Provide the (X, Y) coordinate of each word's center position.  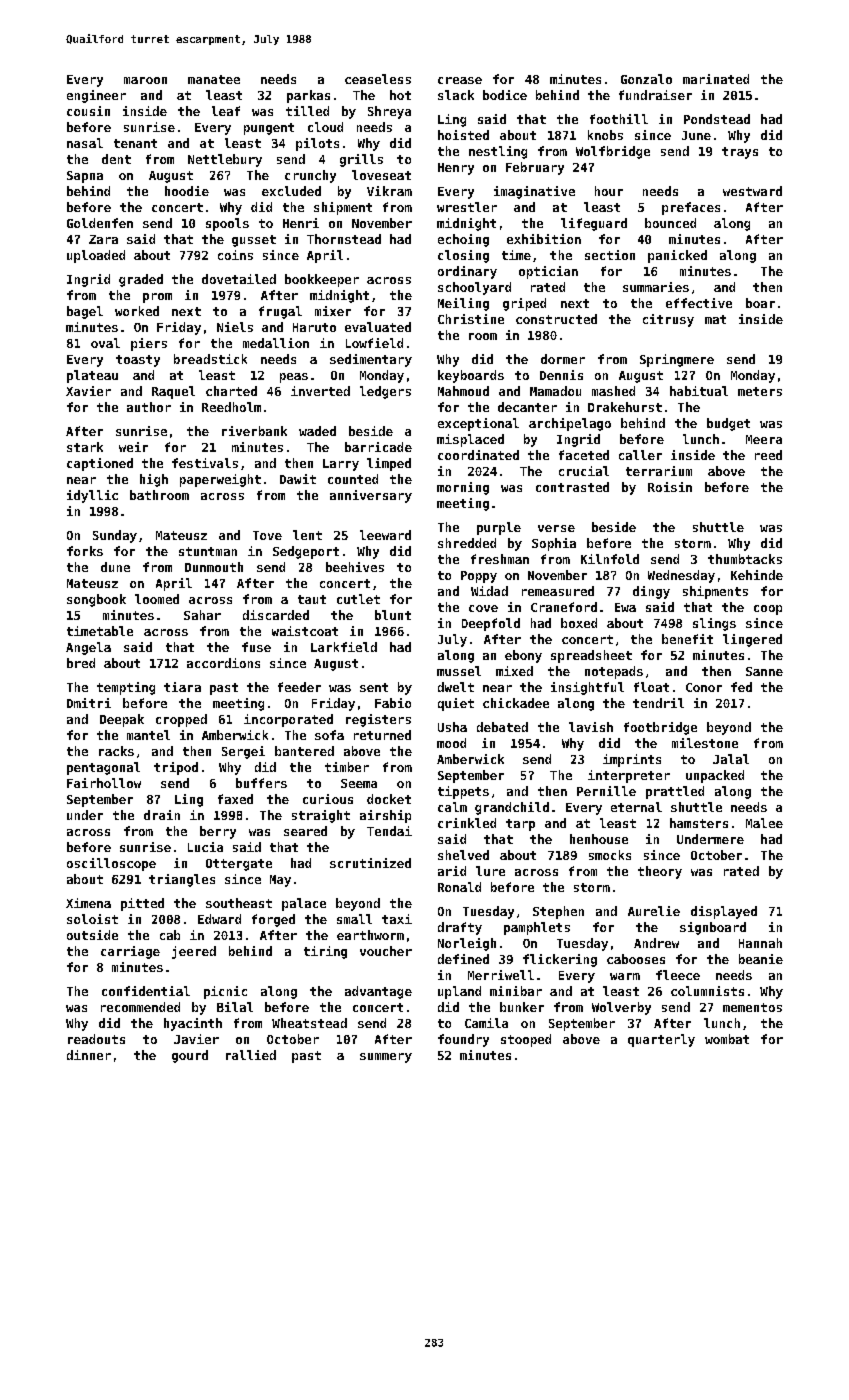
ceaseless (378, 79)
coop (768, 610)
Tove (267, 535)
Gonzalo (646, 79)
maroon (145, 80)
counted (353, 479)
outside (92, 935)
